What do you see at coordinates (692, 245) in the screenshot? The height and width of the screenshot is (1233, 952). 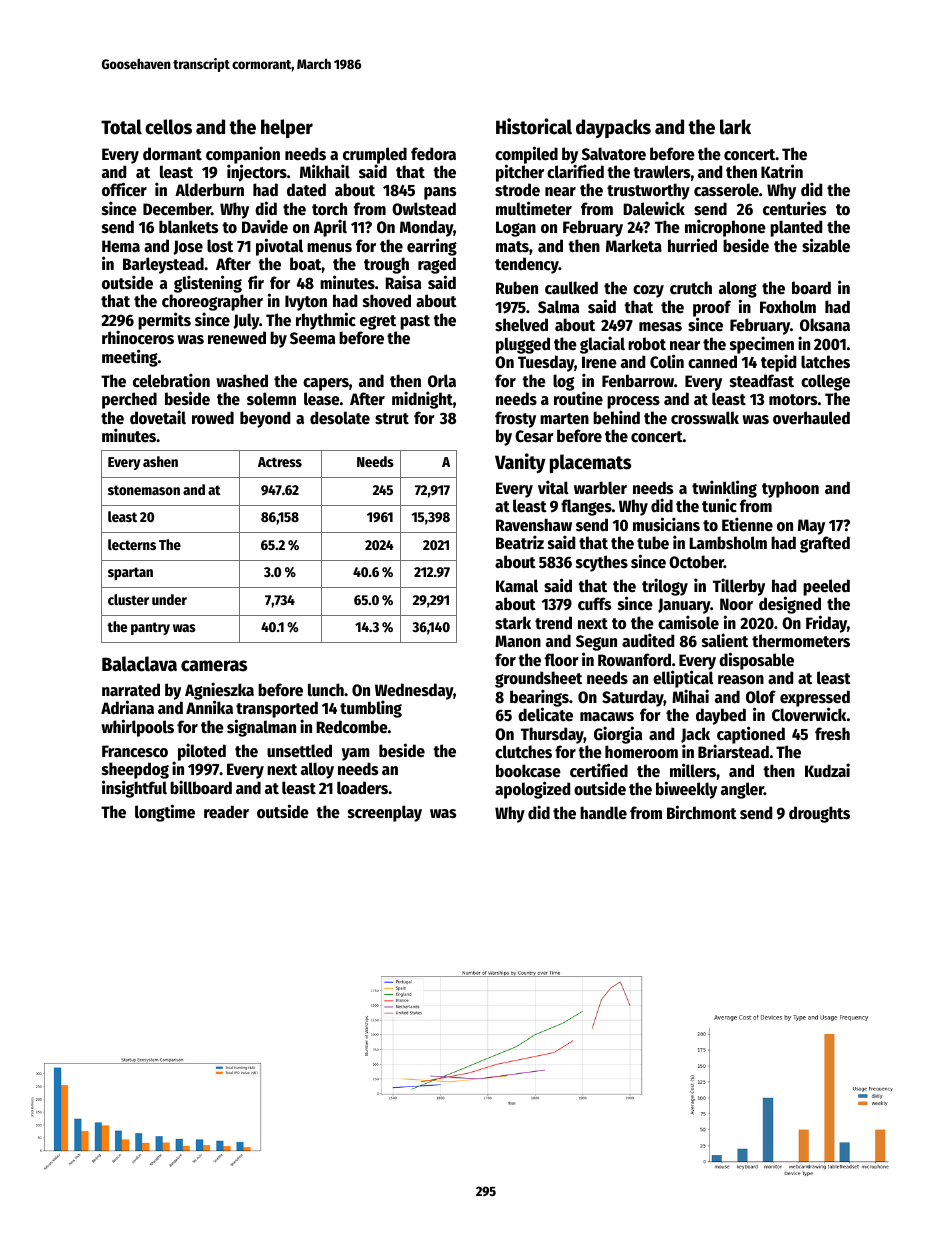 I see `hurried` at bounding box center [692, 245].
